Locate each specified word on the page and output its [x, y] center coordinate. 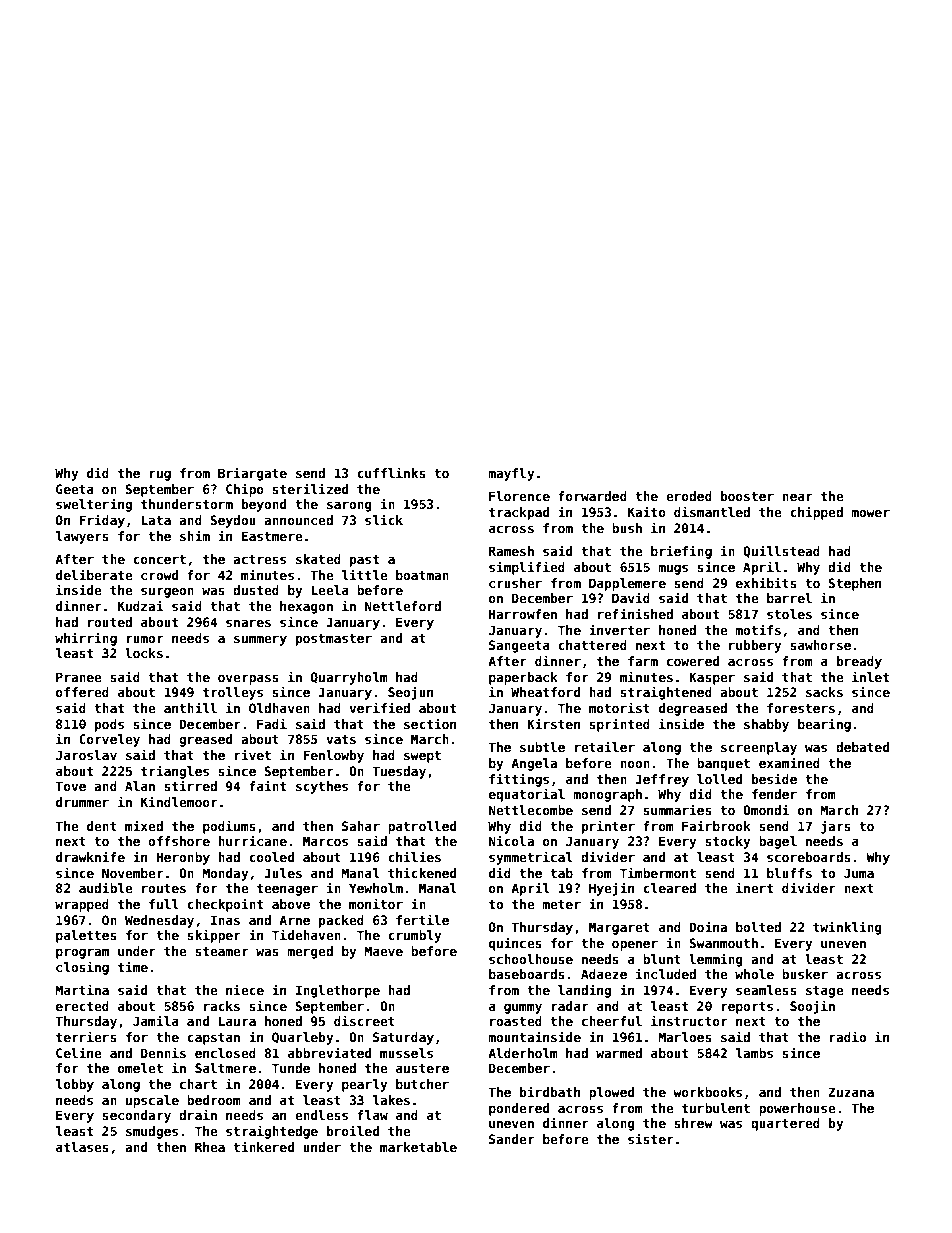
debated [862, 747]
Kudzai [141, 605]
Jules [283, 873]
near [797, 497]
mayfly [511, 474]
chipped [816, 513]
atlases [82, 1147]
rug [160, 476]
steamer [222, 951]
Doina [708, 926]
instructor [689, 1020]
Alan [140, 786]
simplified [527, 568]
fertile [422, 919]
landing [584, 991]
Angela [534, 764]
